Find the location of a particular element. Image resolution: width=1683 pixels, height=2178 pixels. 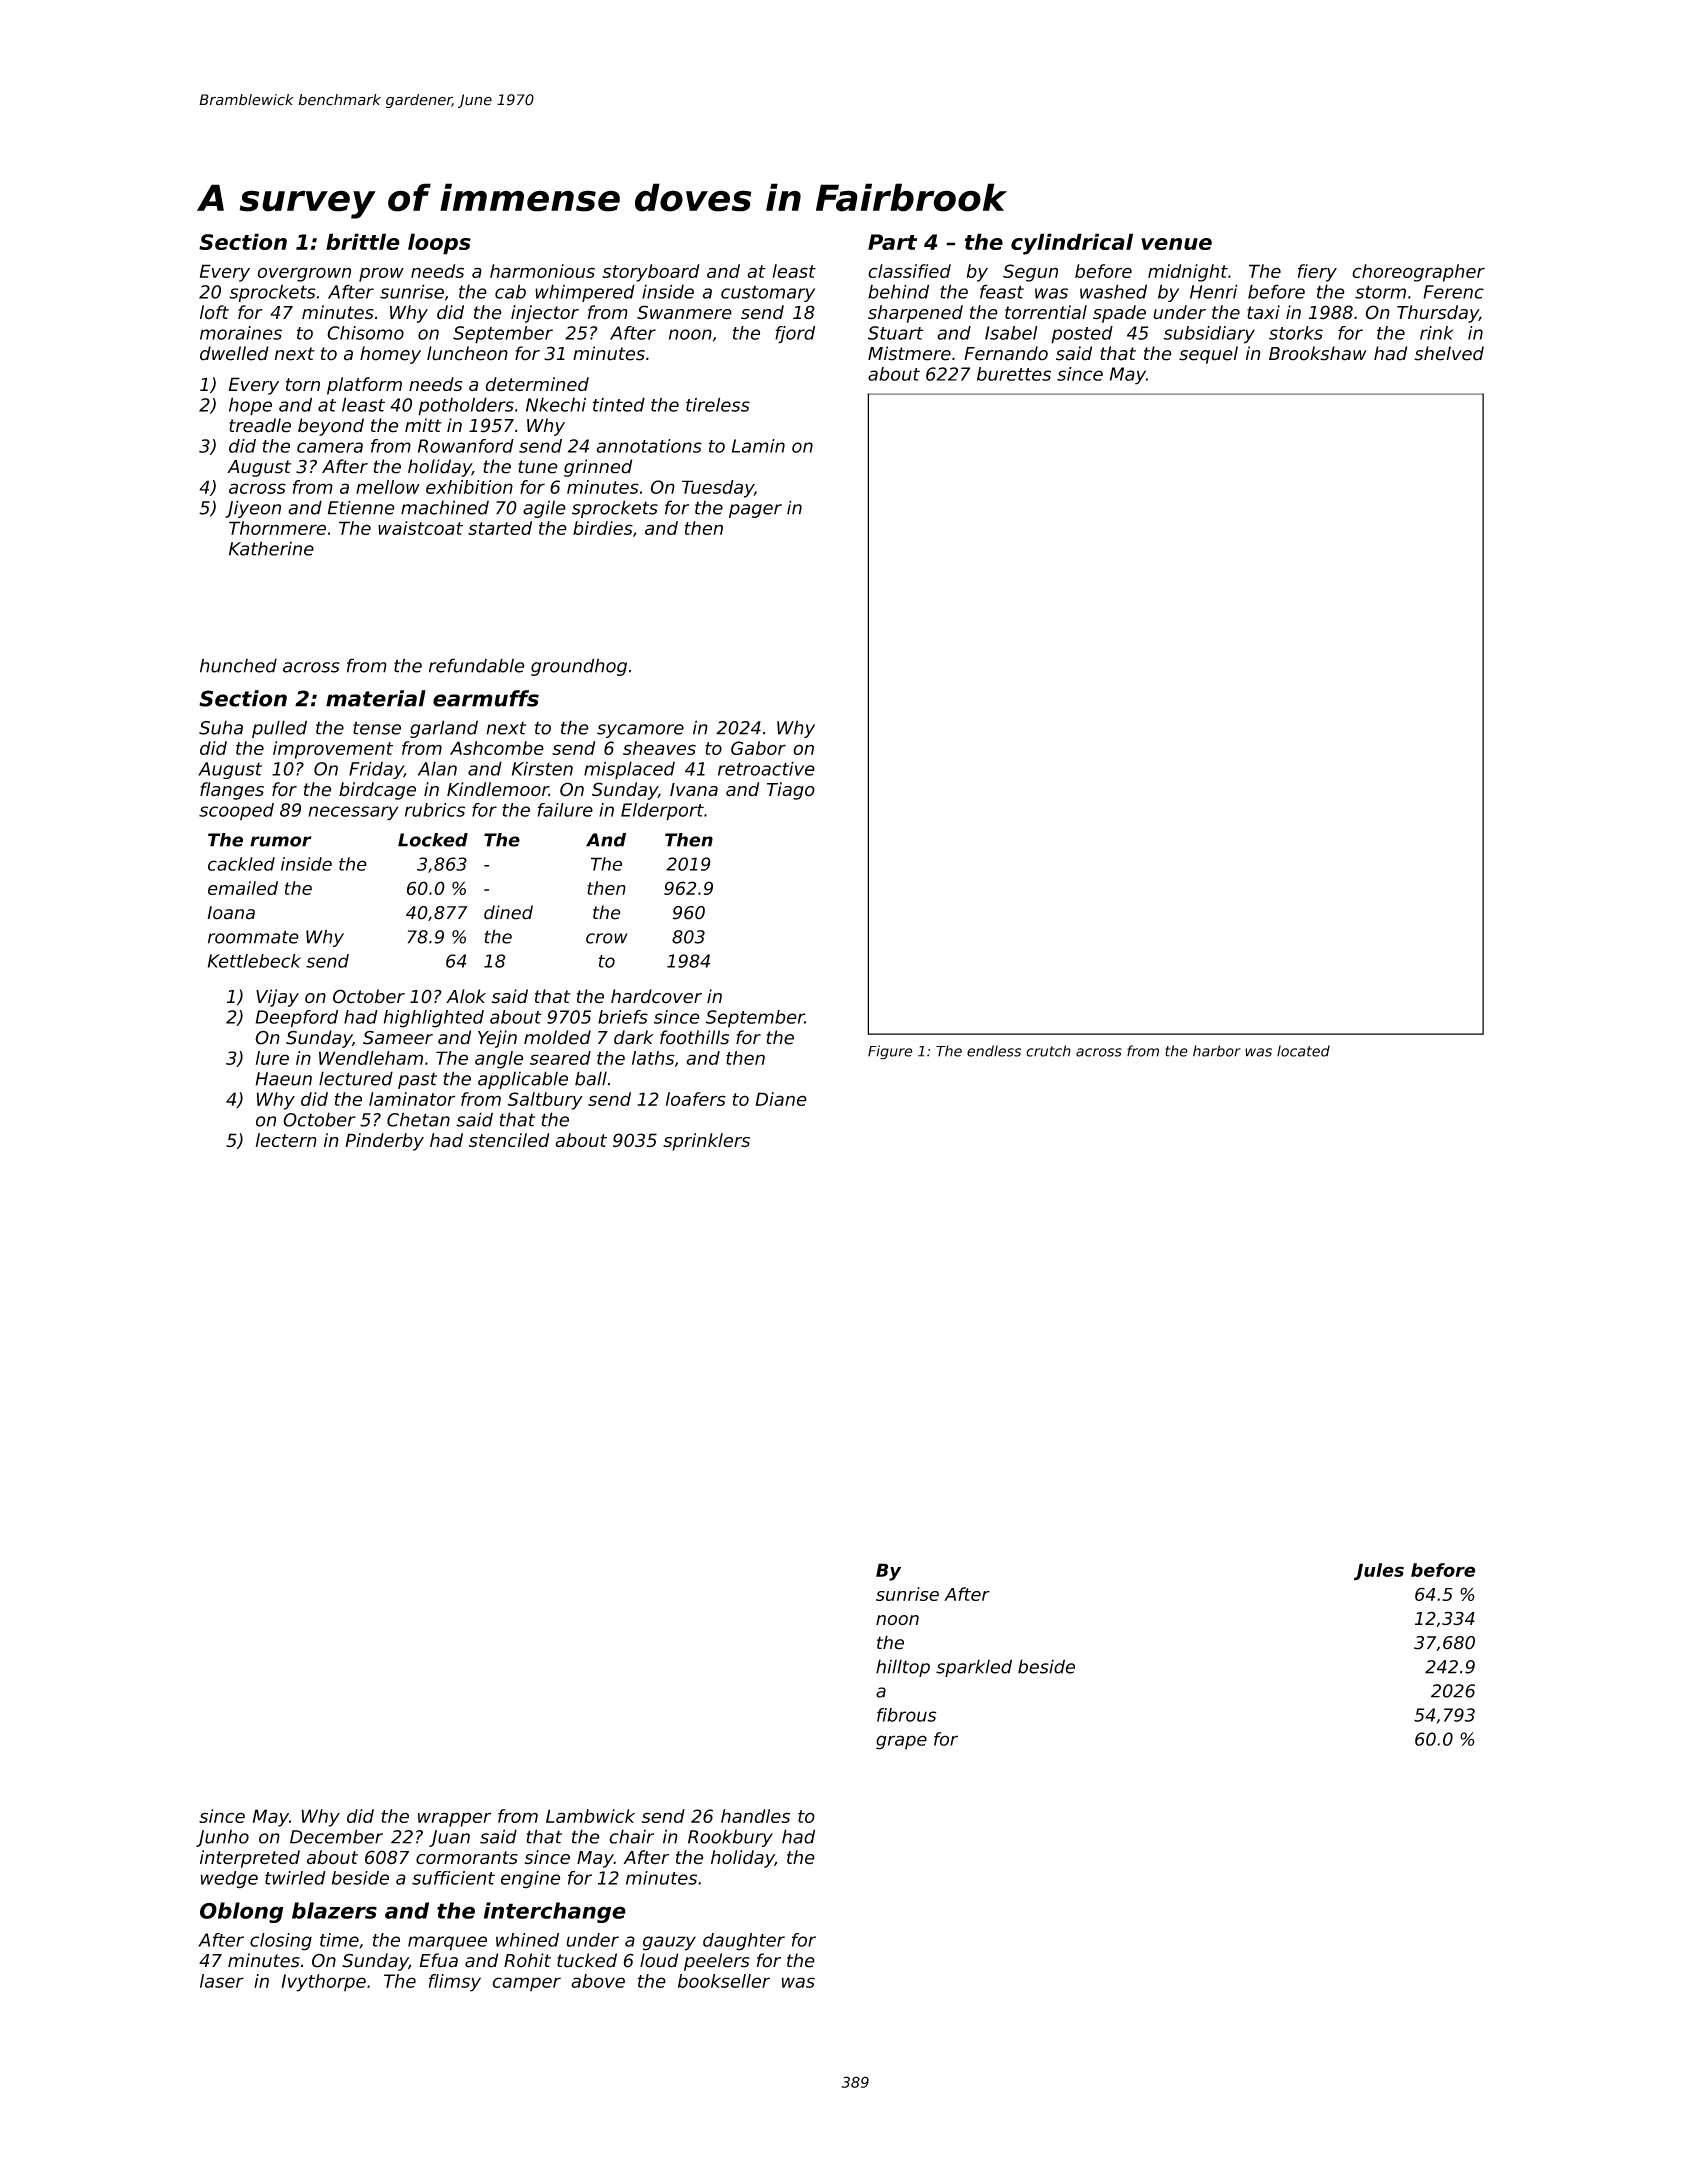

started is located at coordinates (500, 528).
